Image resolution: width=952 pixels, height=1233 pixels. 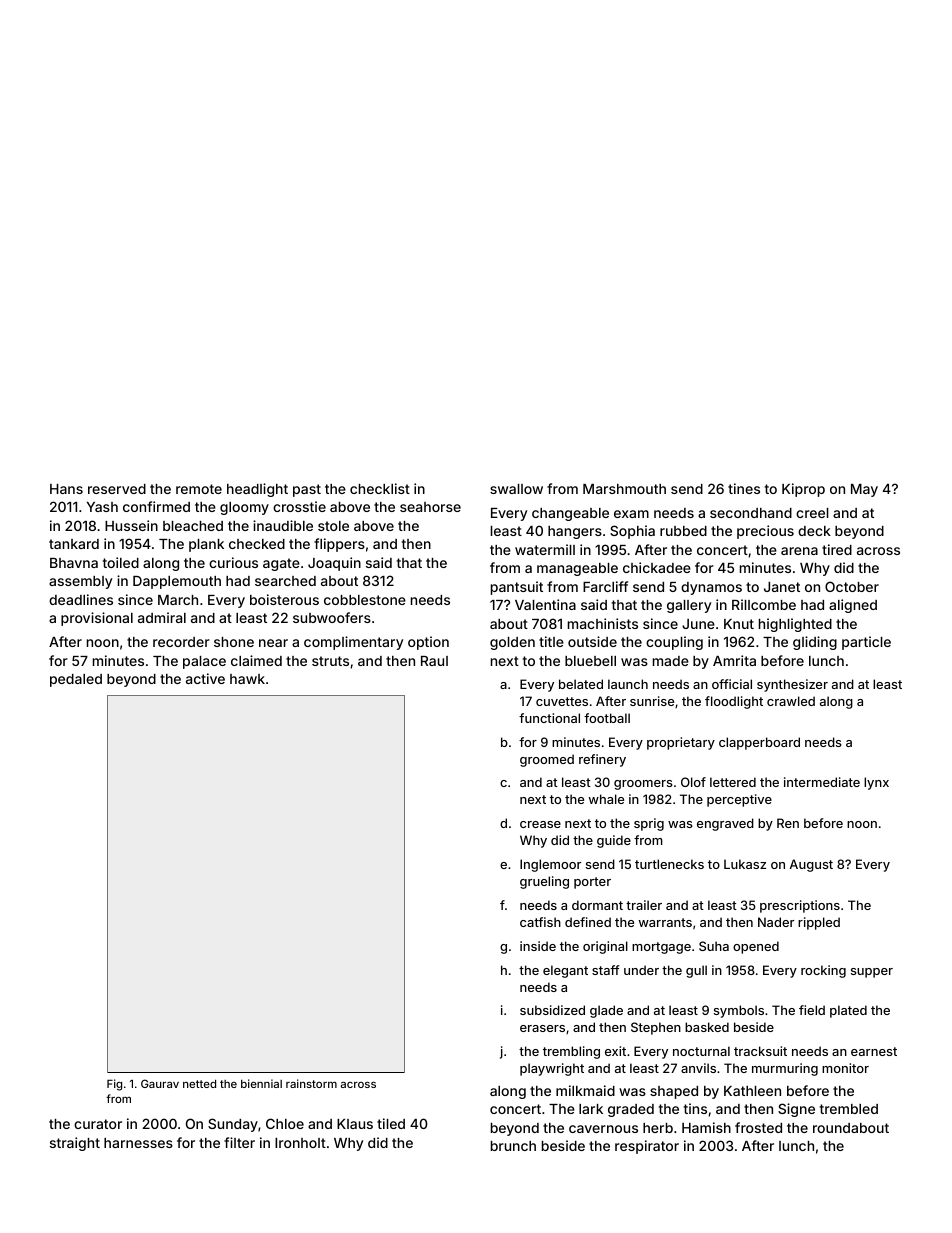 I want to click on boisterous, so click(x=284, y=599).
